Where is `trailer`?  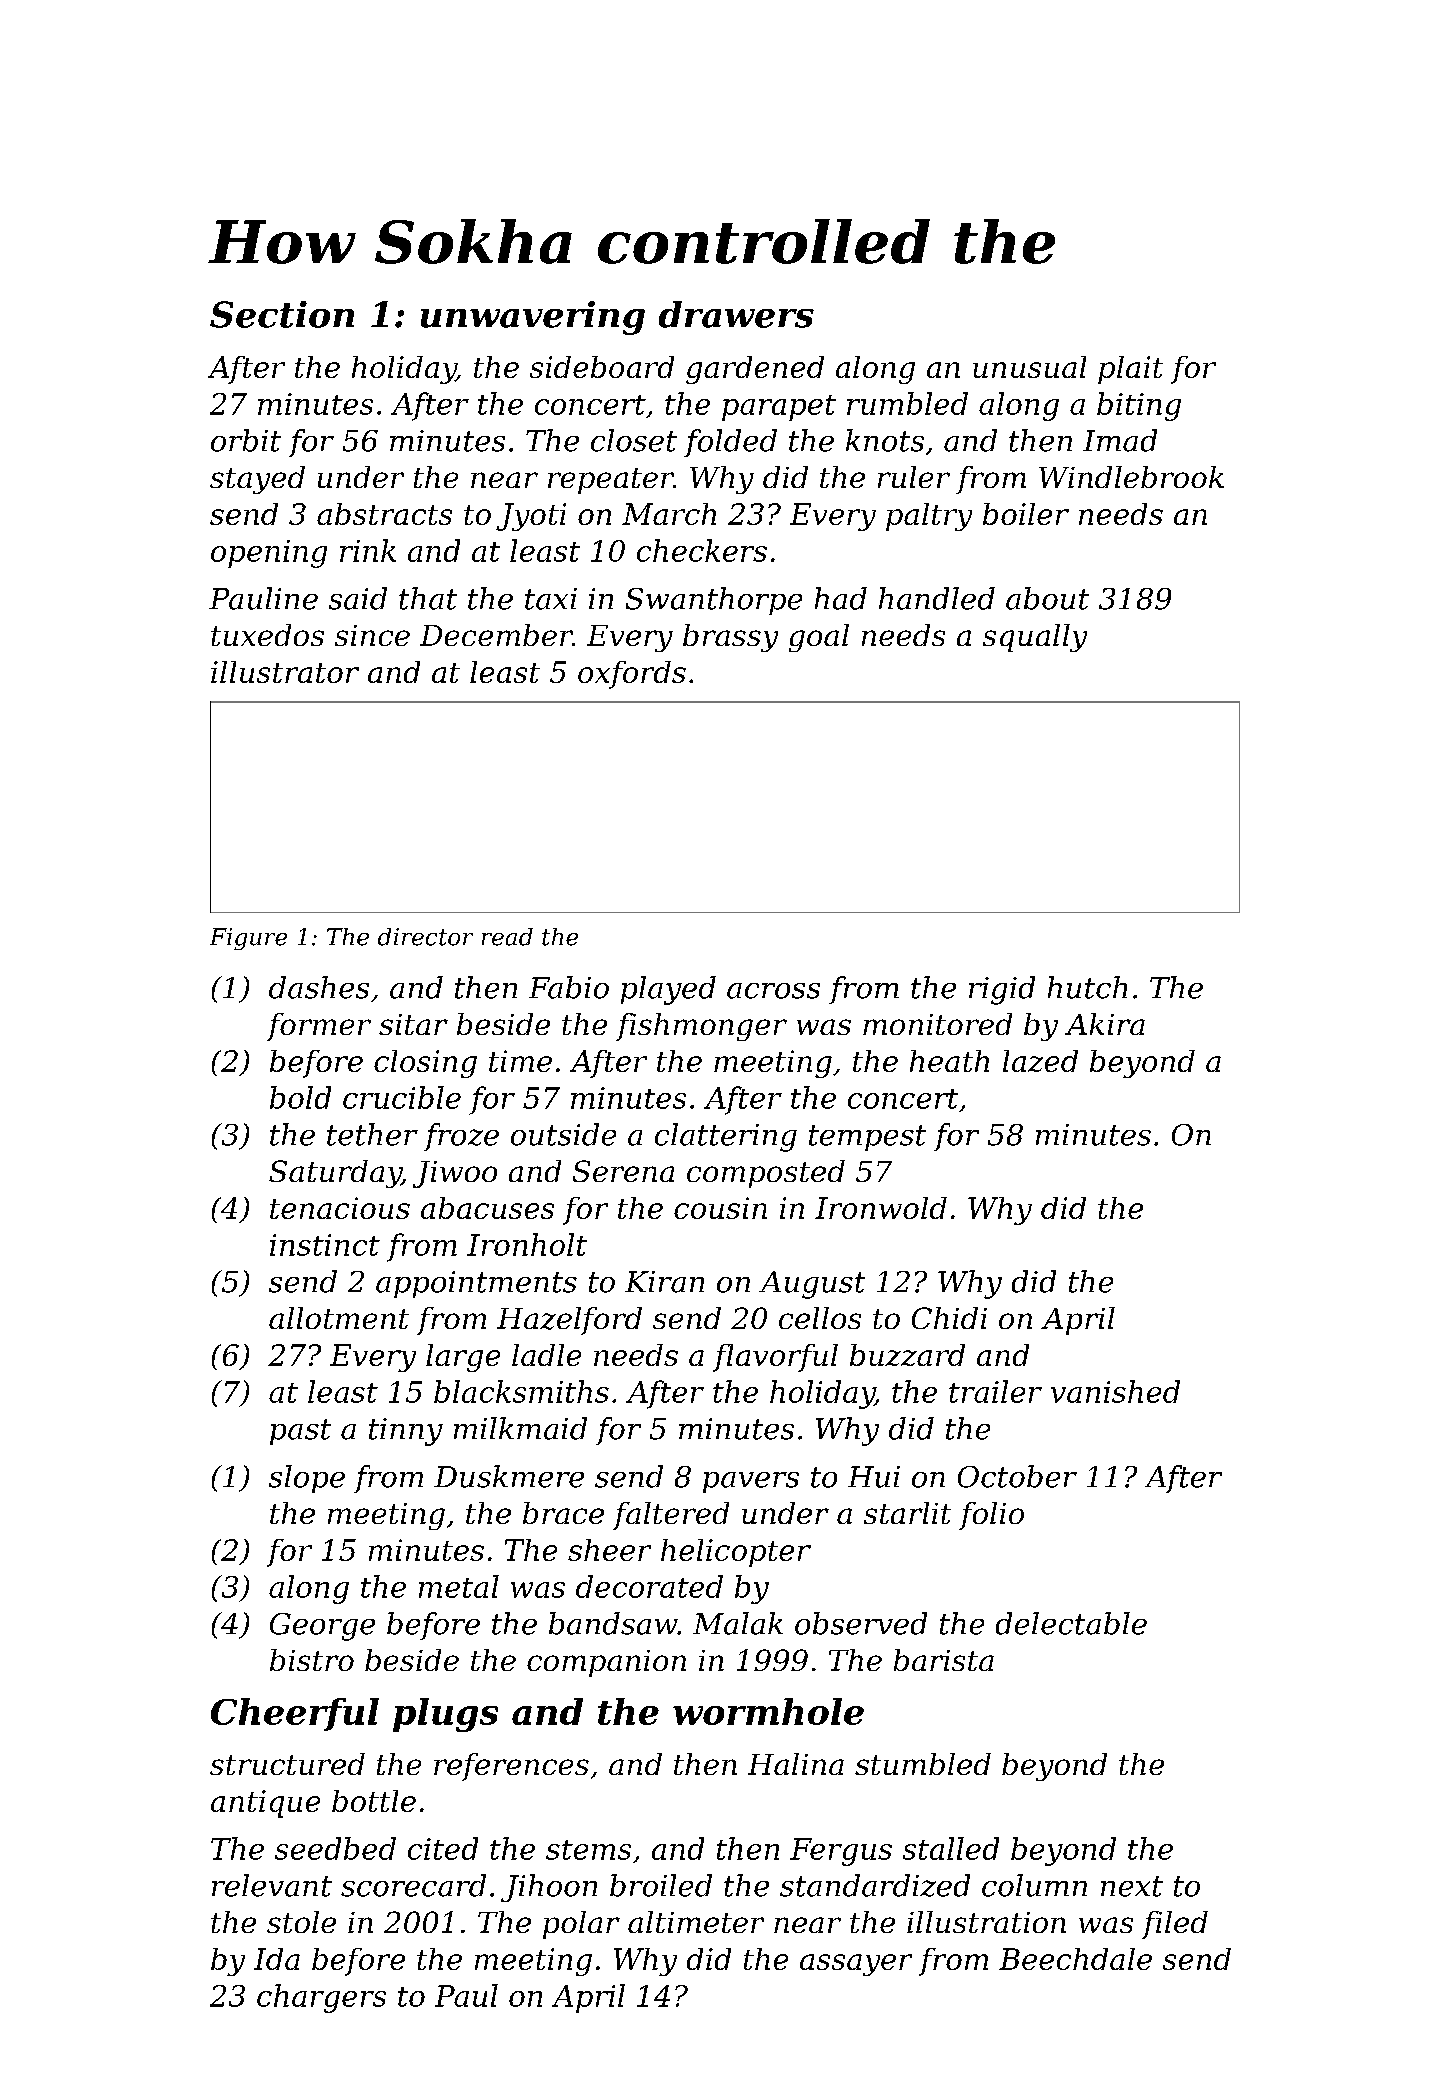 trailer is located at coordinates (995, 1391).
